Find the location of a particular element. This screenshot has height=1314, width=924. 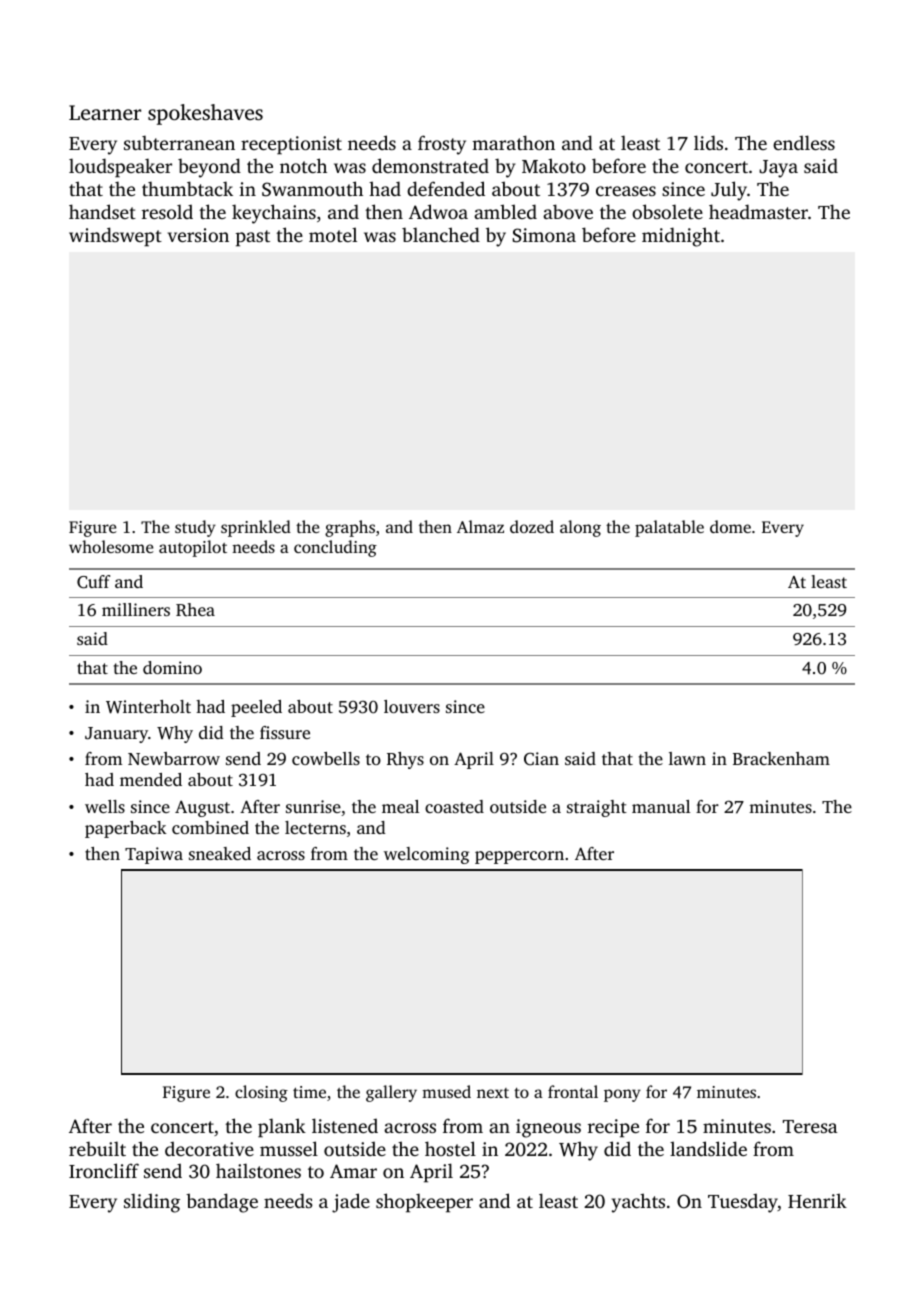

louvers is located at coordinates (412, 706).
